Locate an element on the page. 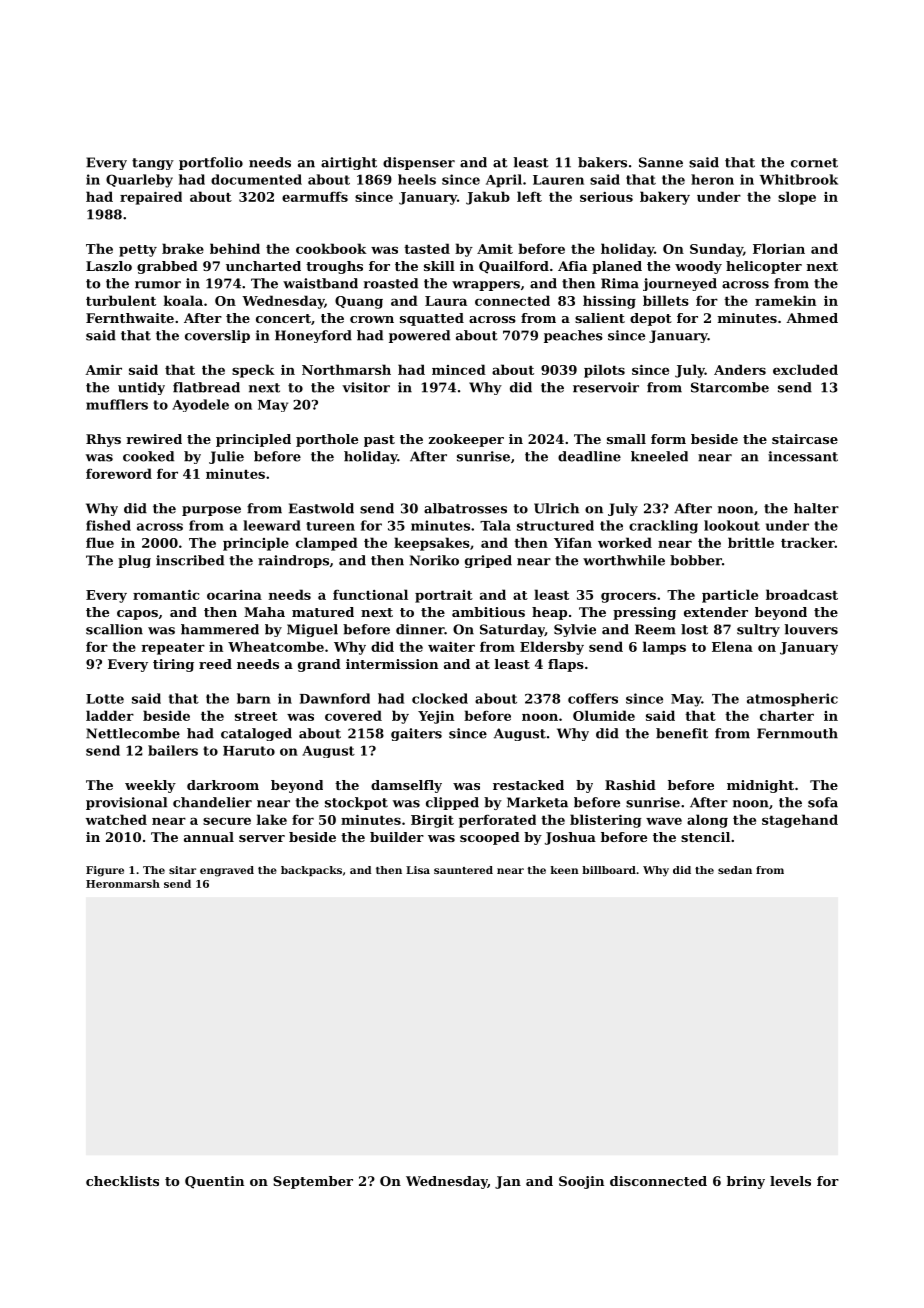 The width and height of the image is (924, 1308). midnight is located at coordinates (760, 786).
